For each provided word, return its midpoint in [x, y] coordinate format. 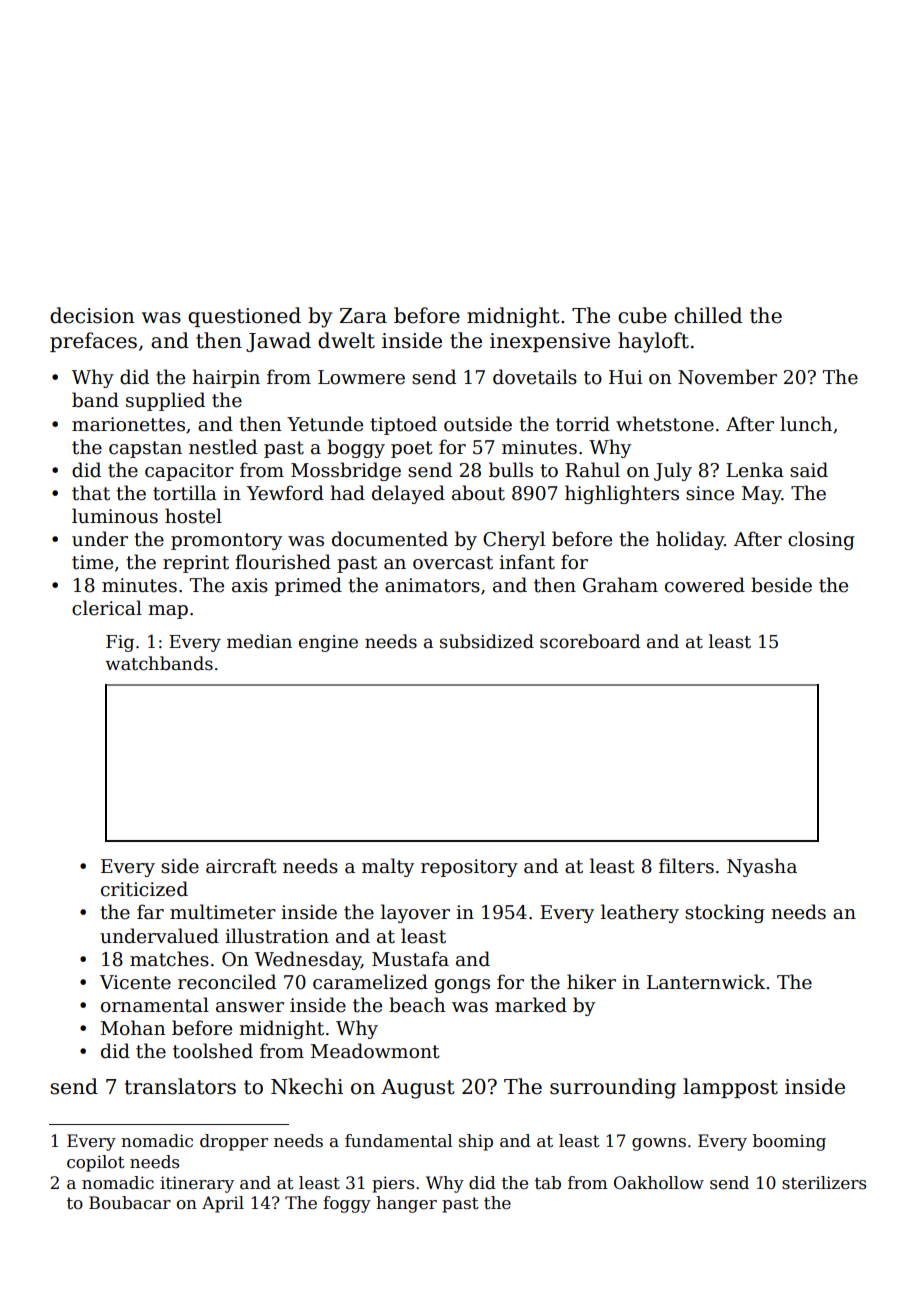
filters [686, 866]
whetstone [665, 424]
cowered [705, 585]
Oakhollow [659, 1183]
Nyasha [762, 867]
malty [388, 867]
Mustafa [410, 959]
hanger [406, 1204]
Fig [120, 643]
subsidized [487, 641]
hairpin [226, 378]
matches [169, 959]
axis [250, 585]
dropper [234, 1142]
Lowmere [361, 377]
